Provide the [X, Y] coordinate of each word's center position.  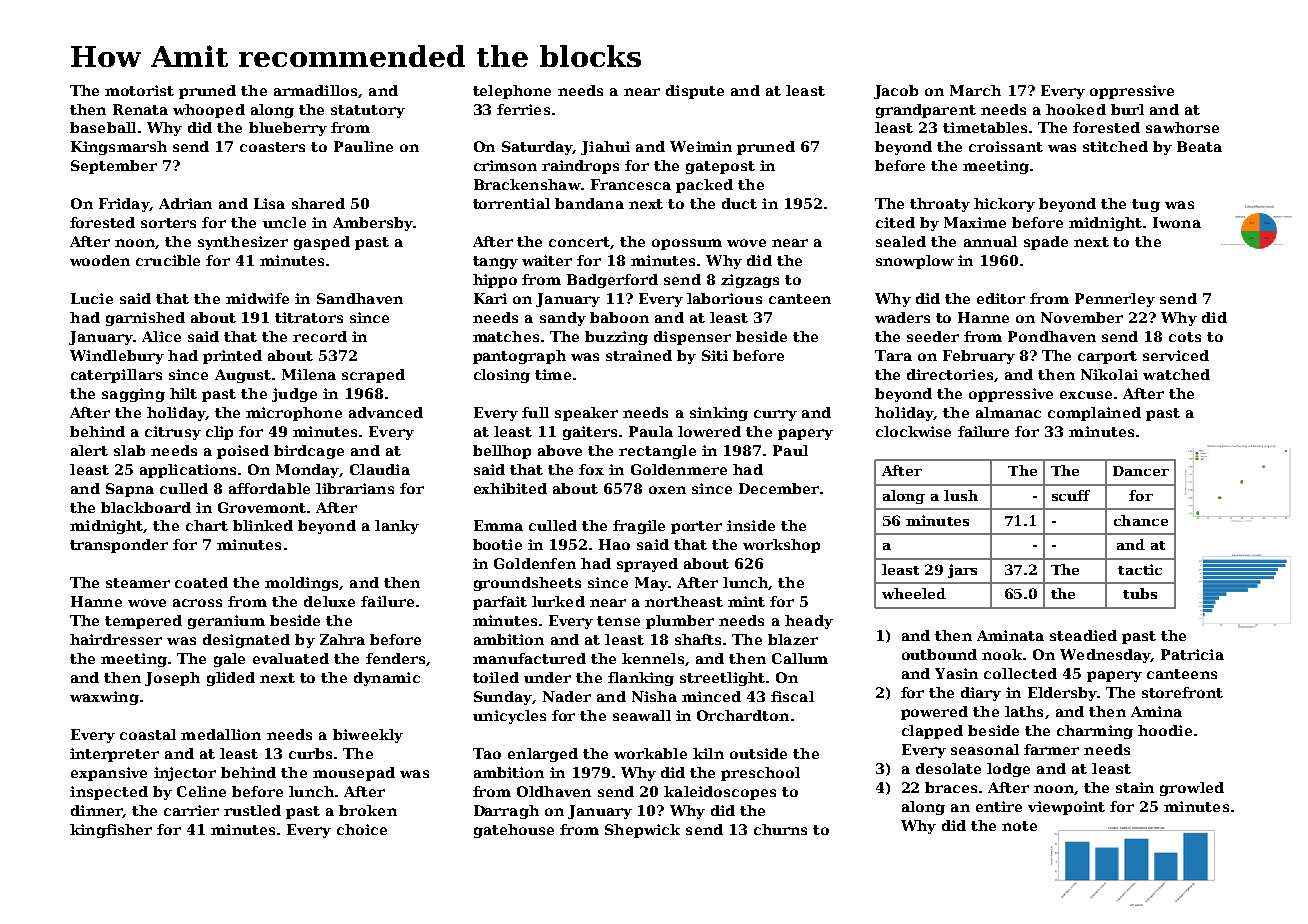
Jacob [896, 92]
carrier [191, 810]
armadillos [315, 90]
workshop [781, 546]
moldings [301, 584]
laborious [724, 298]
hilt [183, 393]
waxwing [104, 698]
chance [1141, 520]
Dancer [1141, 471]
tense [618, 621]
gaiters [590, 433]
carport [1107, 357]
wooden [100, 260]
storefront [1182, 692]
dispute [695, 92]
